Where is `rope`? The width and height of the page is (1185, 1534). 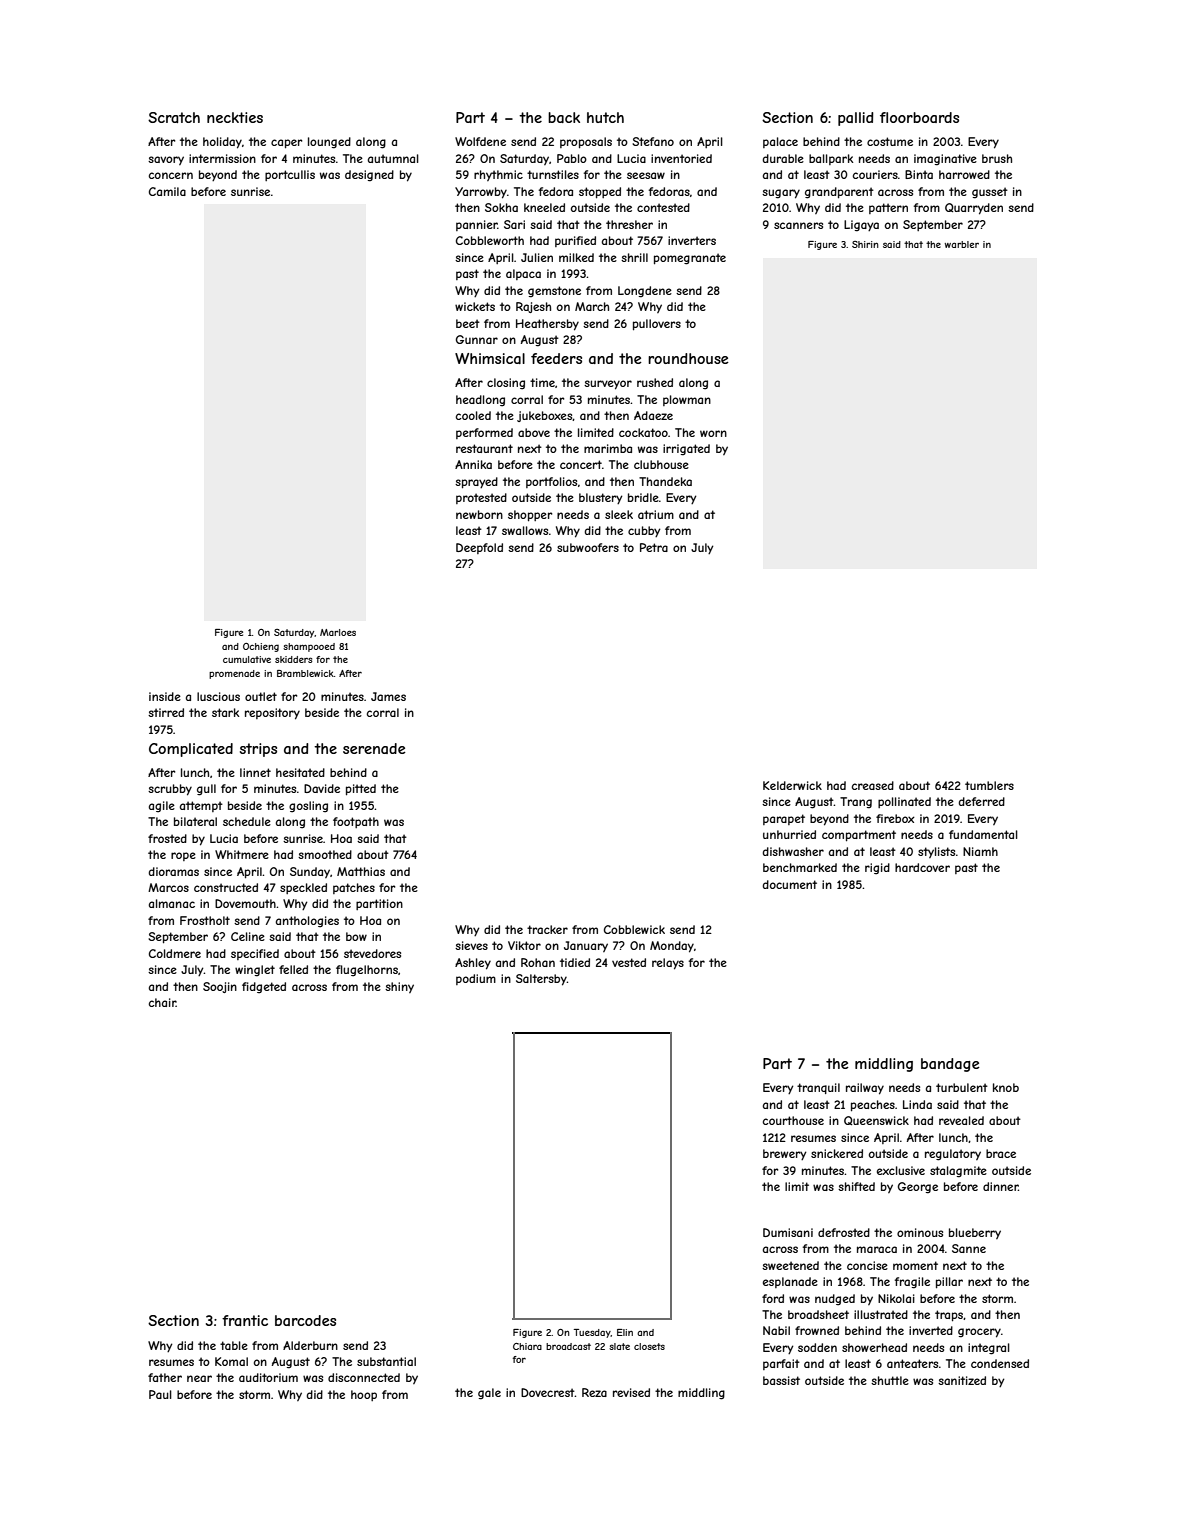 rope is located at coordinates (183, 856).
